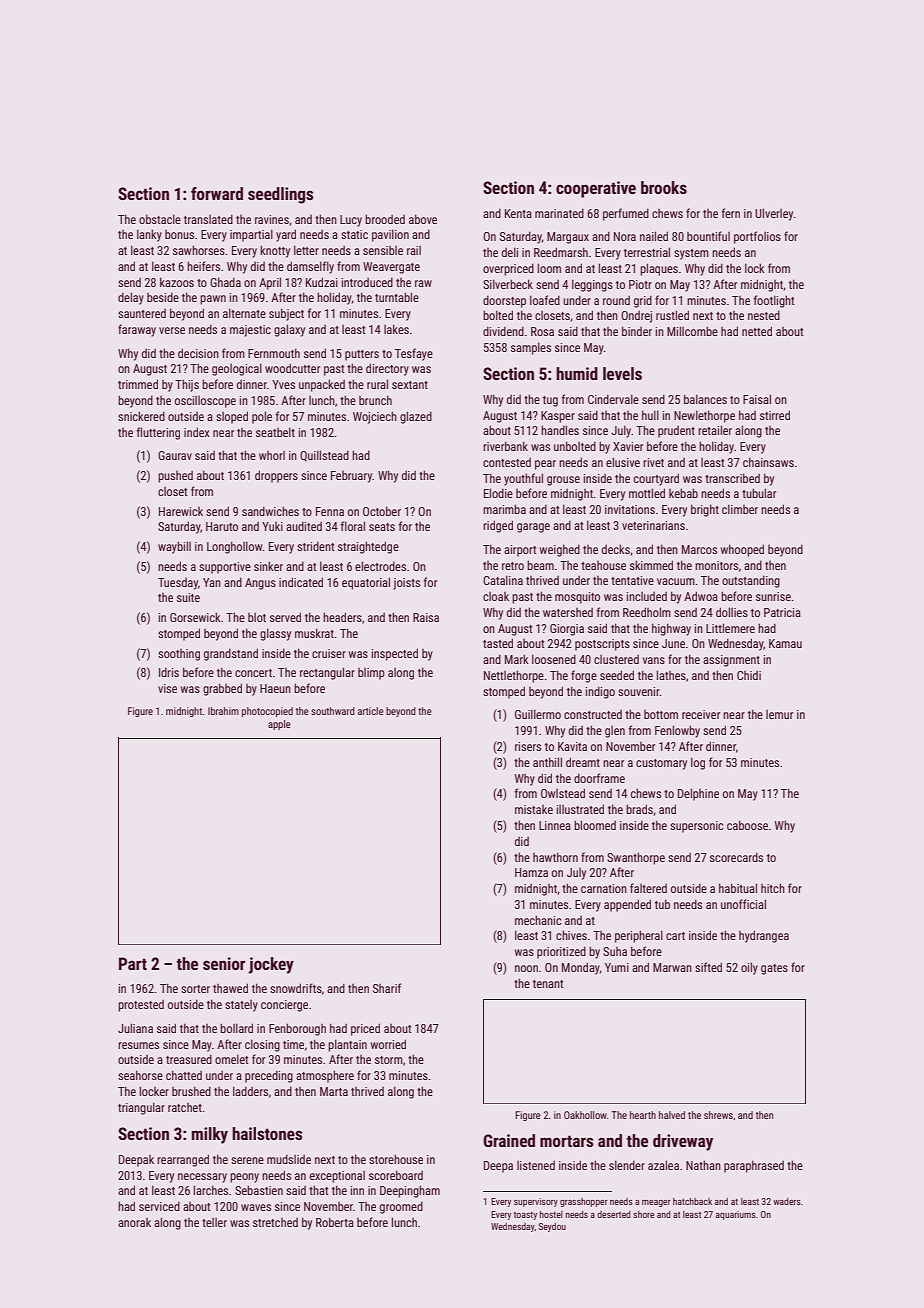 This image has height=1308, width=924. What do you see at coordinates (774, 214) in the image?
I see `Ulverley` at bounding box center [774, 214].
